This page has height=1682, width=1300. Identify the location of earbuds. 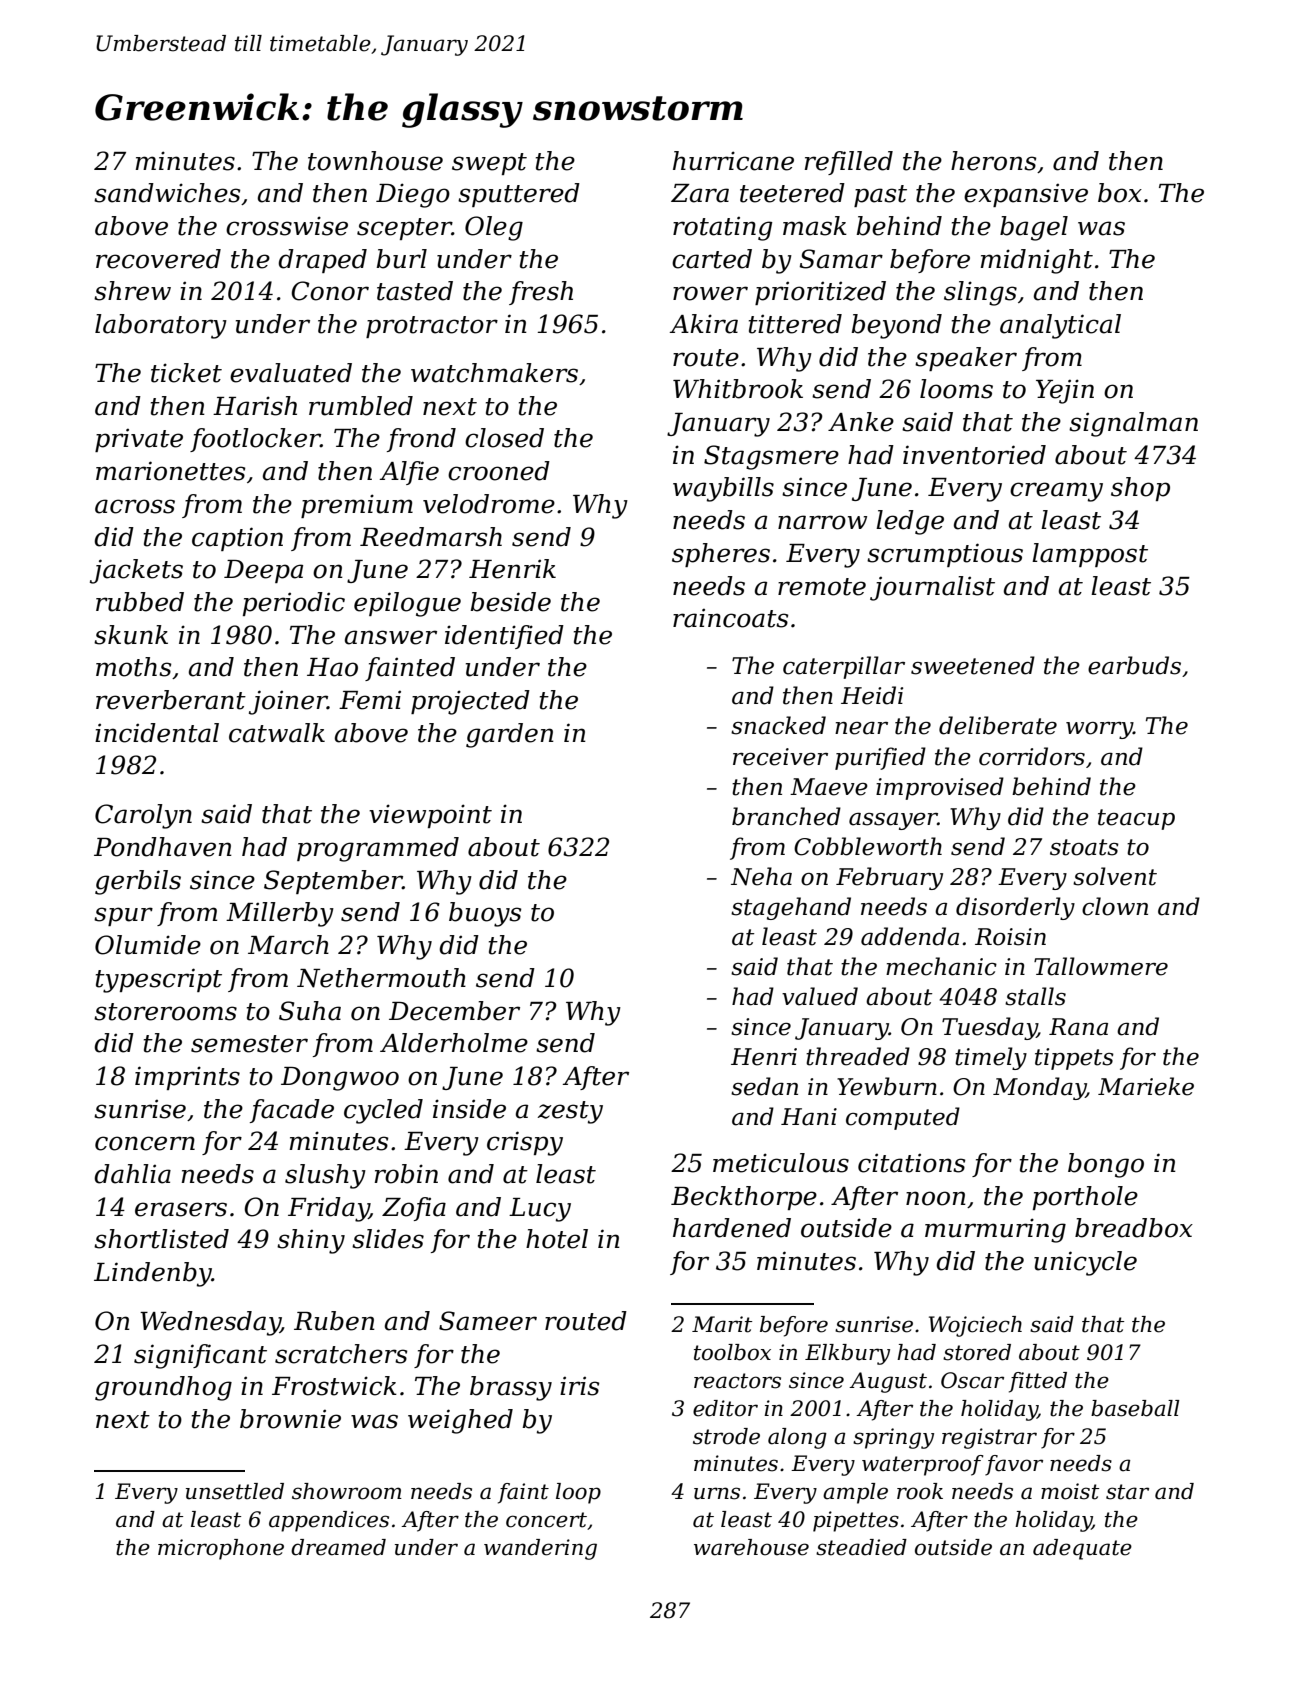
(1134, 665).
